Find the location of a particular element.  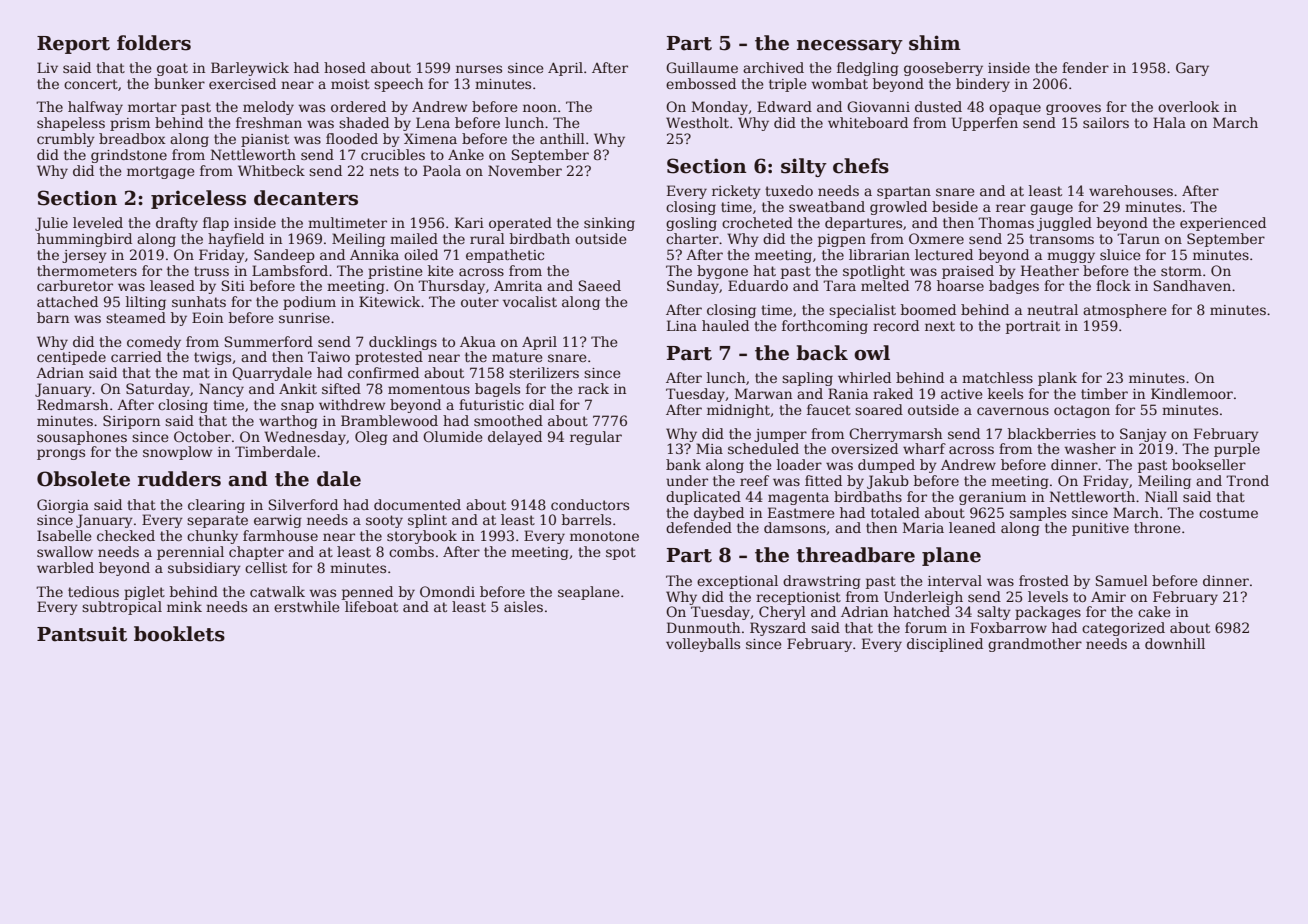

volleyballs is located at coordinates (703, 645).
